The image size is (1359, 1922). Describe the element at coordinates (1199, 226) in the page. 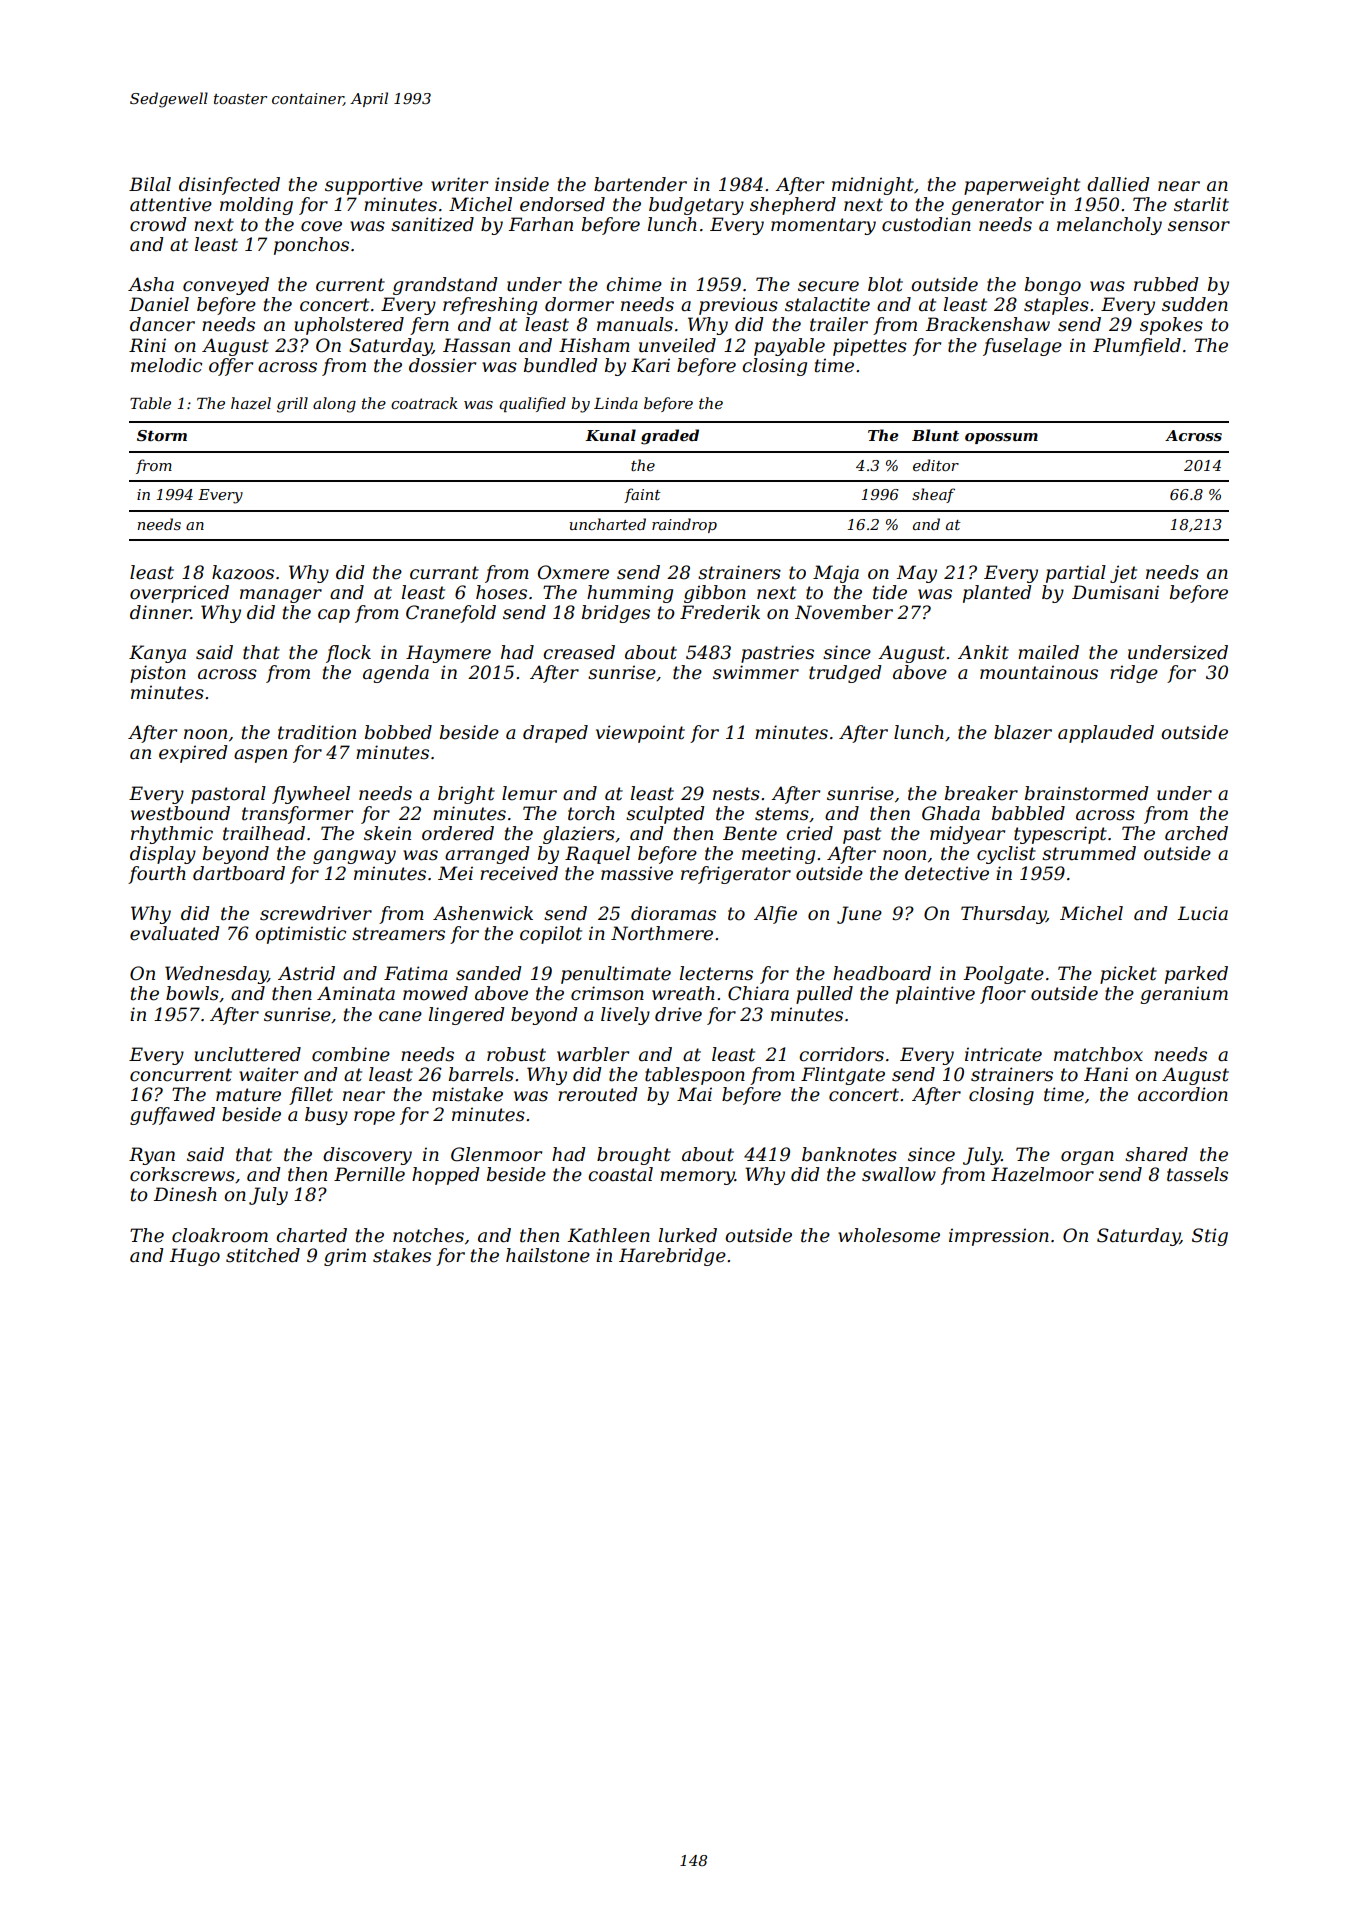

I see `sensor` at that location.
